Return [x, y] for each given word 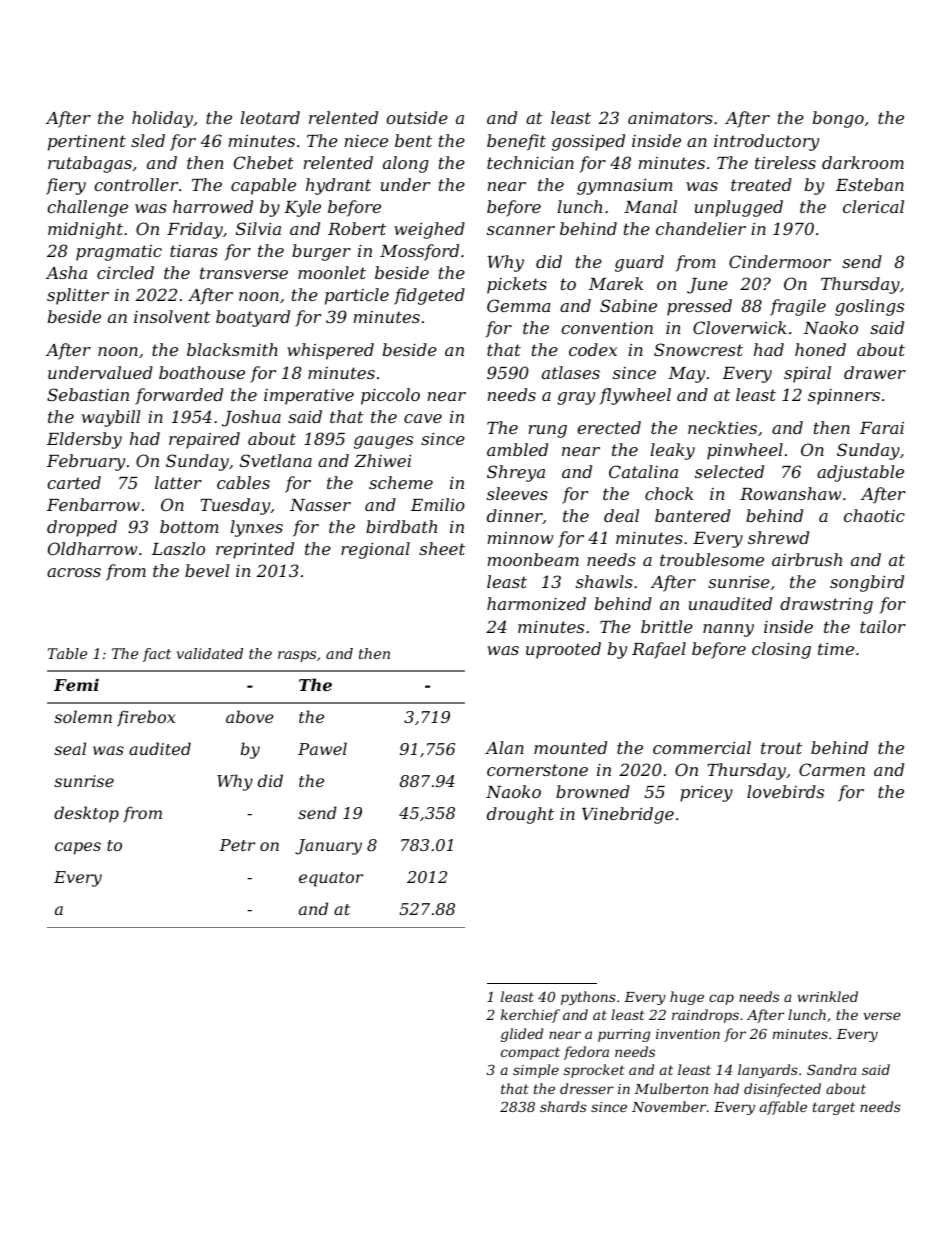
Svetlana [276, 460]
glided [522, 1035]
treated [761, 184]
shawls [604, 581]
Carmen [832, 769]
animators [670, 118]
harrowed [213, 206]
